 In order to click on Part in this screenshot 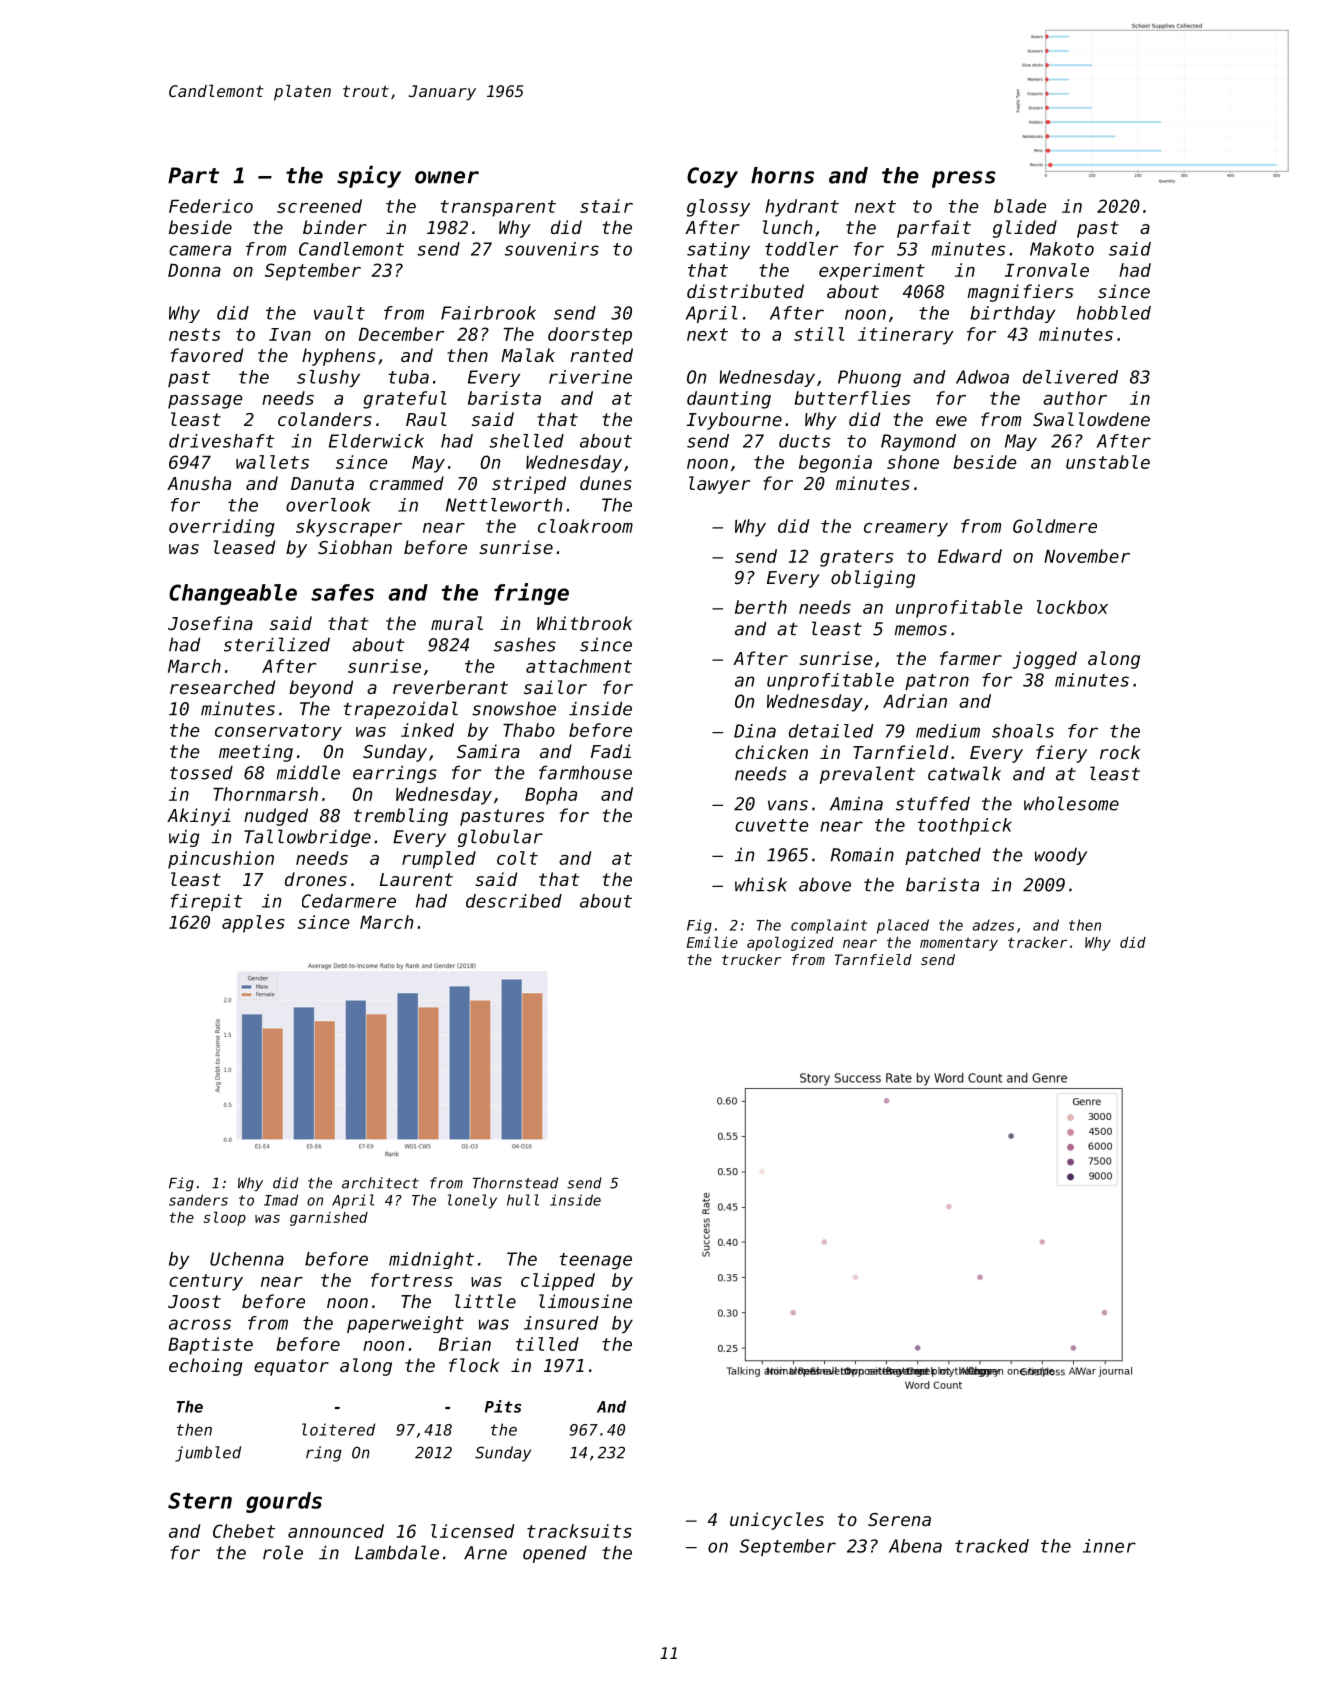, I will do `click(193, 175)`.
